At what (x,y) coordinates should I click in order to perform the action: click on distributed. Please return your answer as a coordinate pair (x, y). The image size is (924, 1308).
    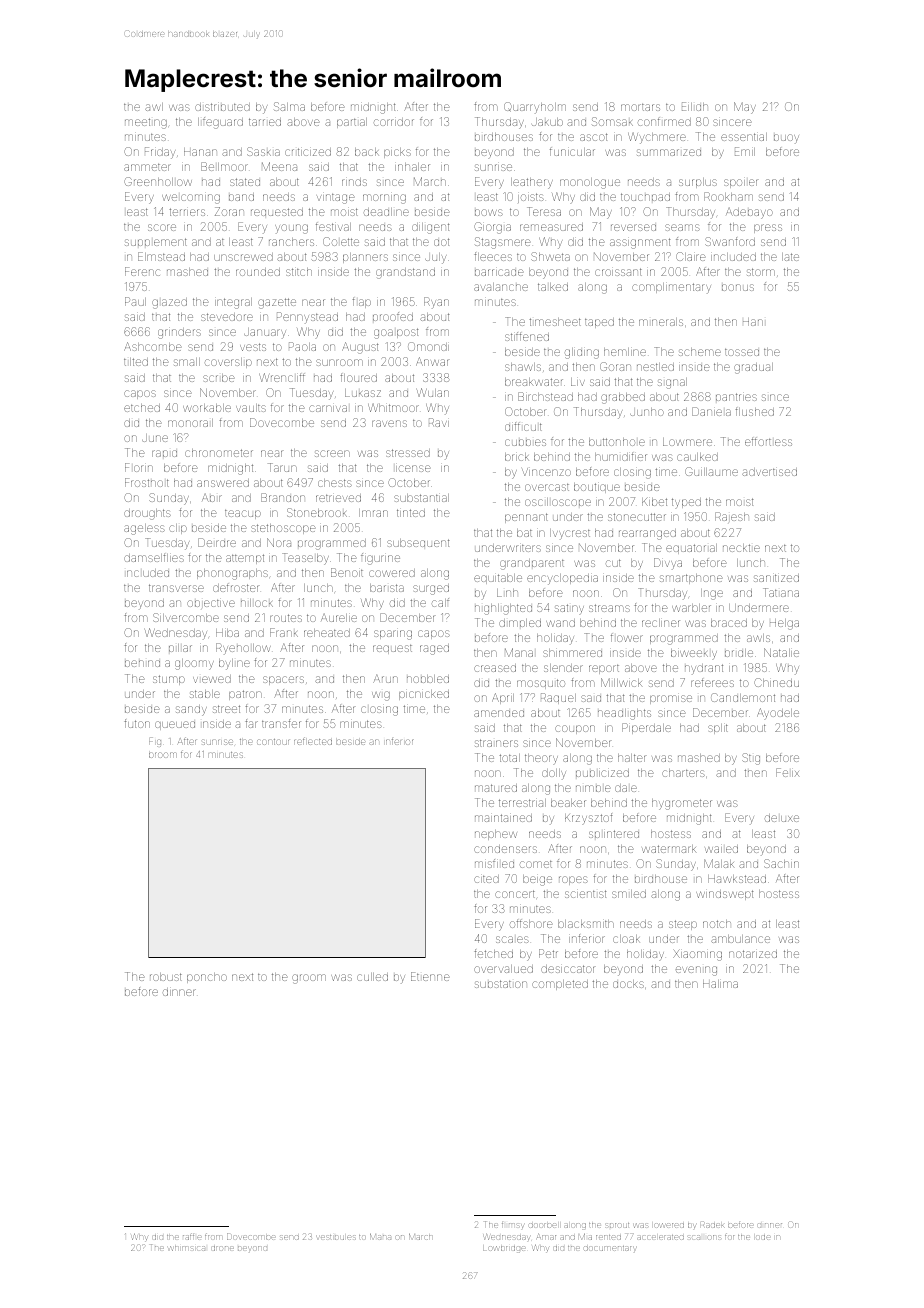
    Looking at the image, I should click on (222, 107).
